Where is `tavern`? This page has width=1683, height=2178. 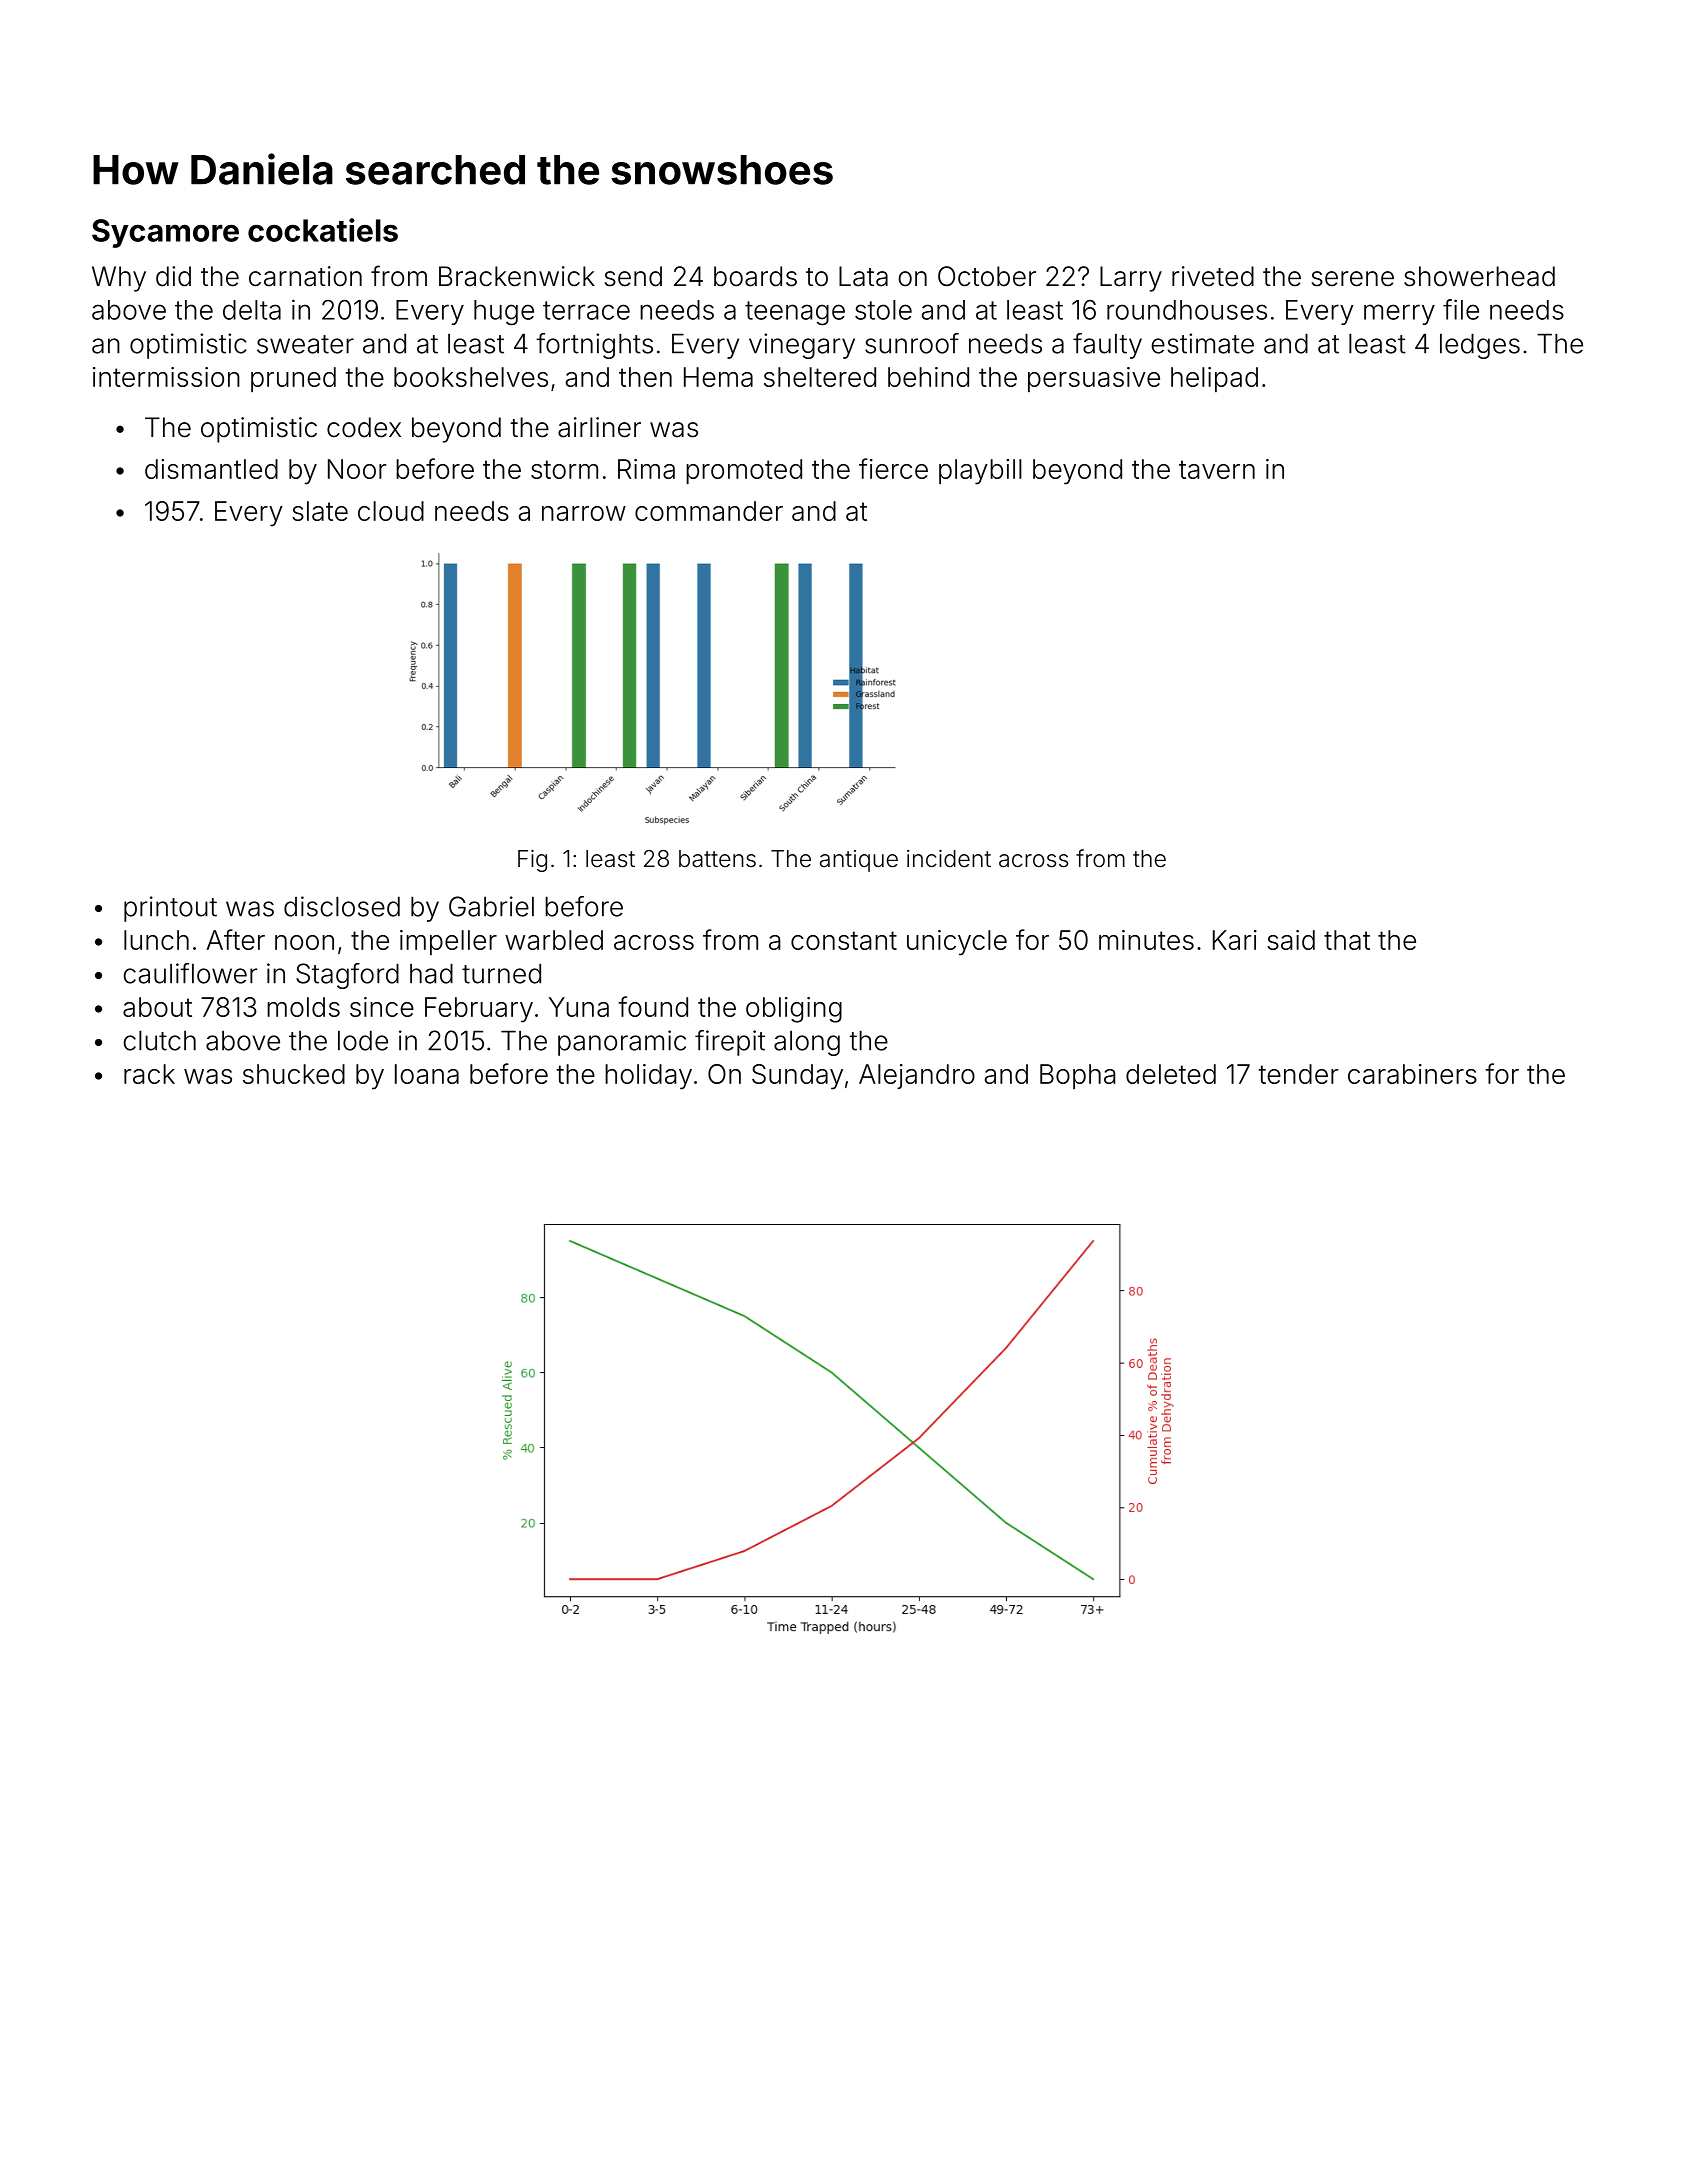 tavern is located at coordinates (1217, 469).
